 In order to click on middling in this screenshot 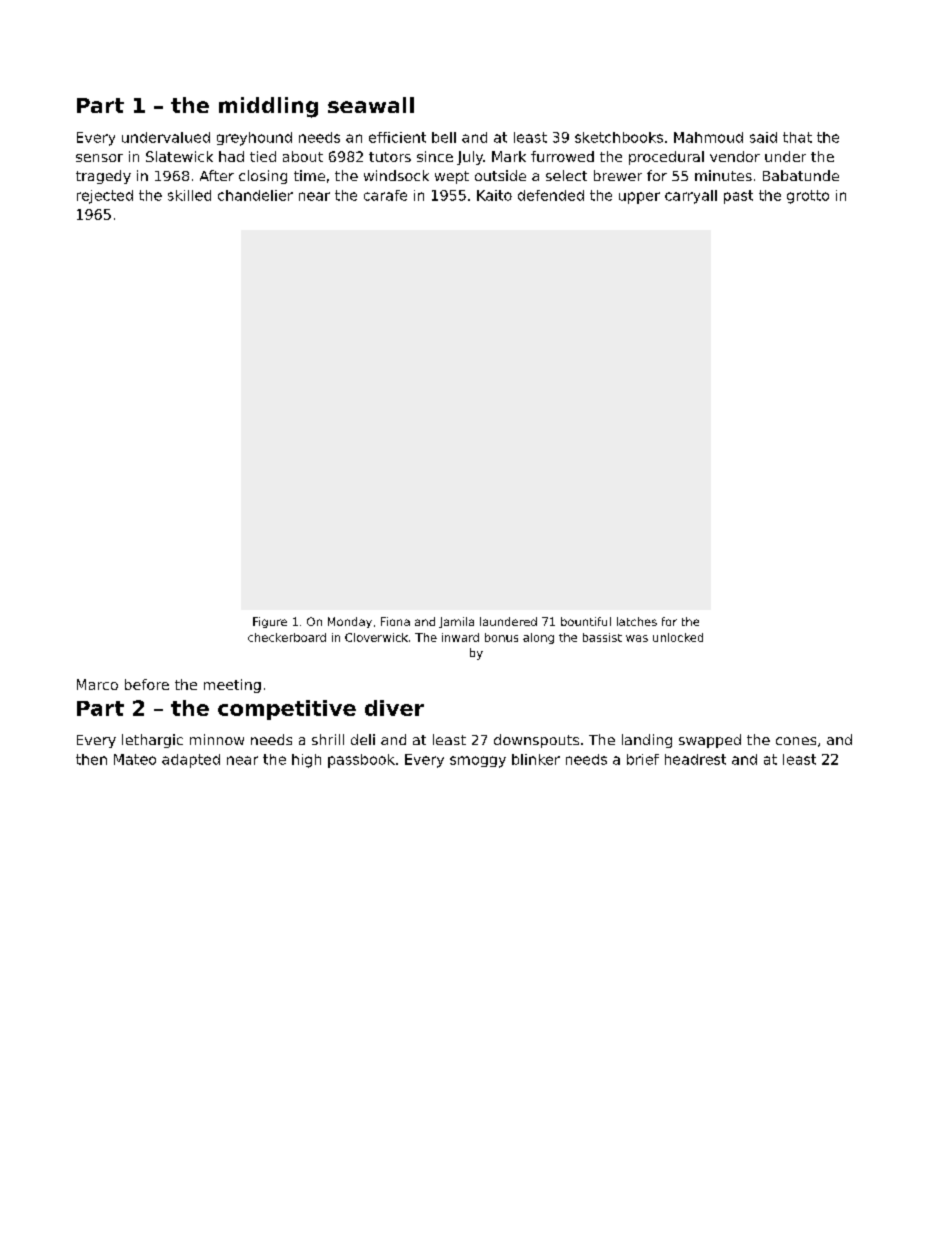, I will do `click(268, 107)`.
